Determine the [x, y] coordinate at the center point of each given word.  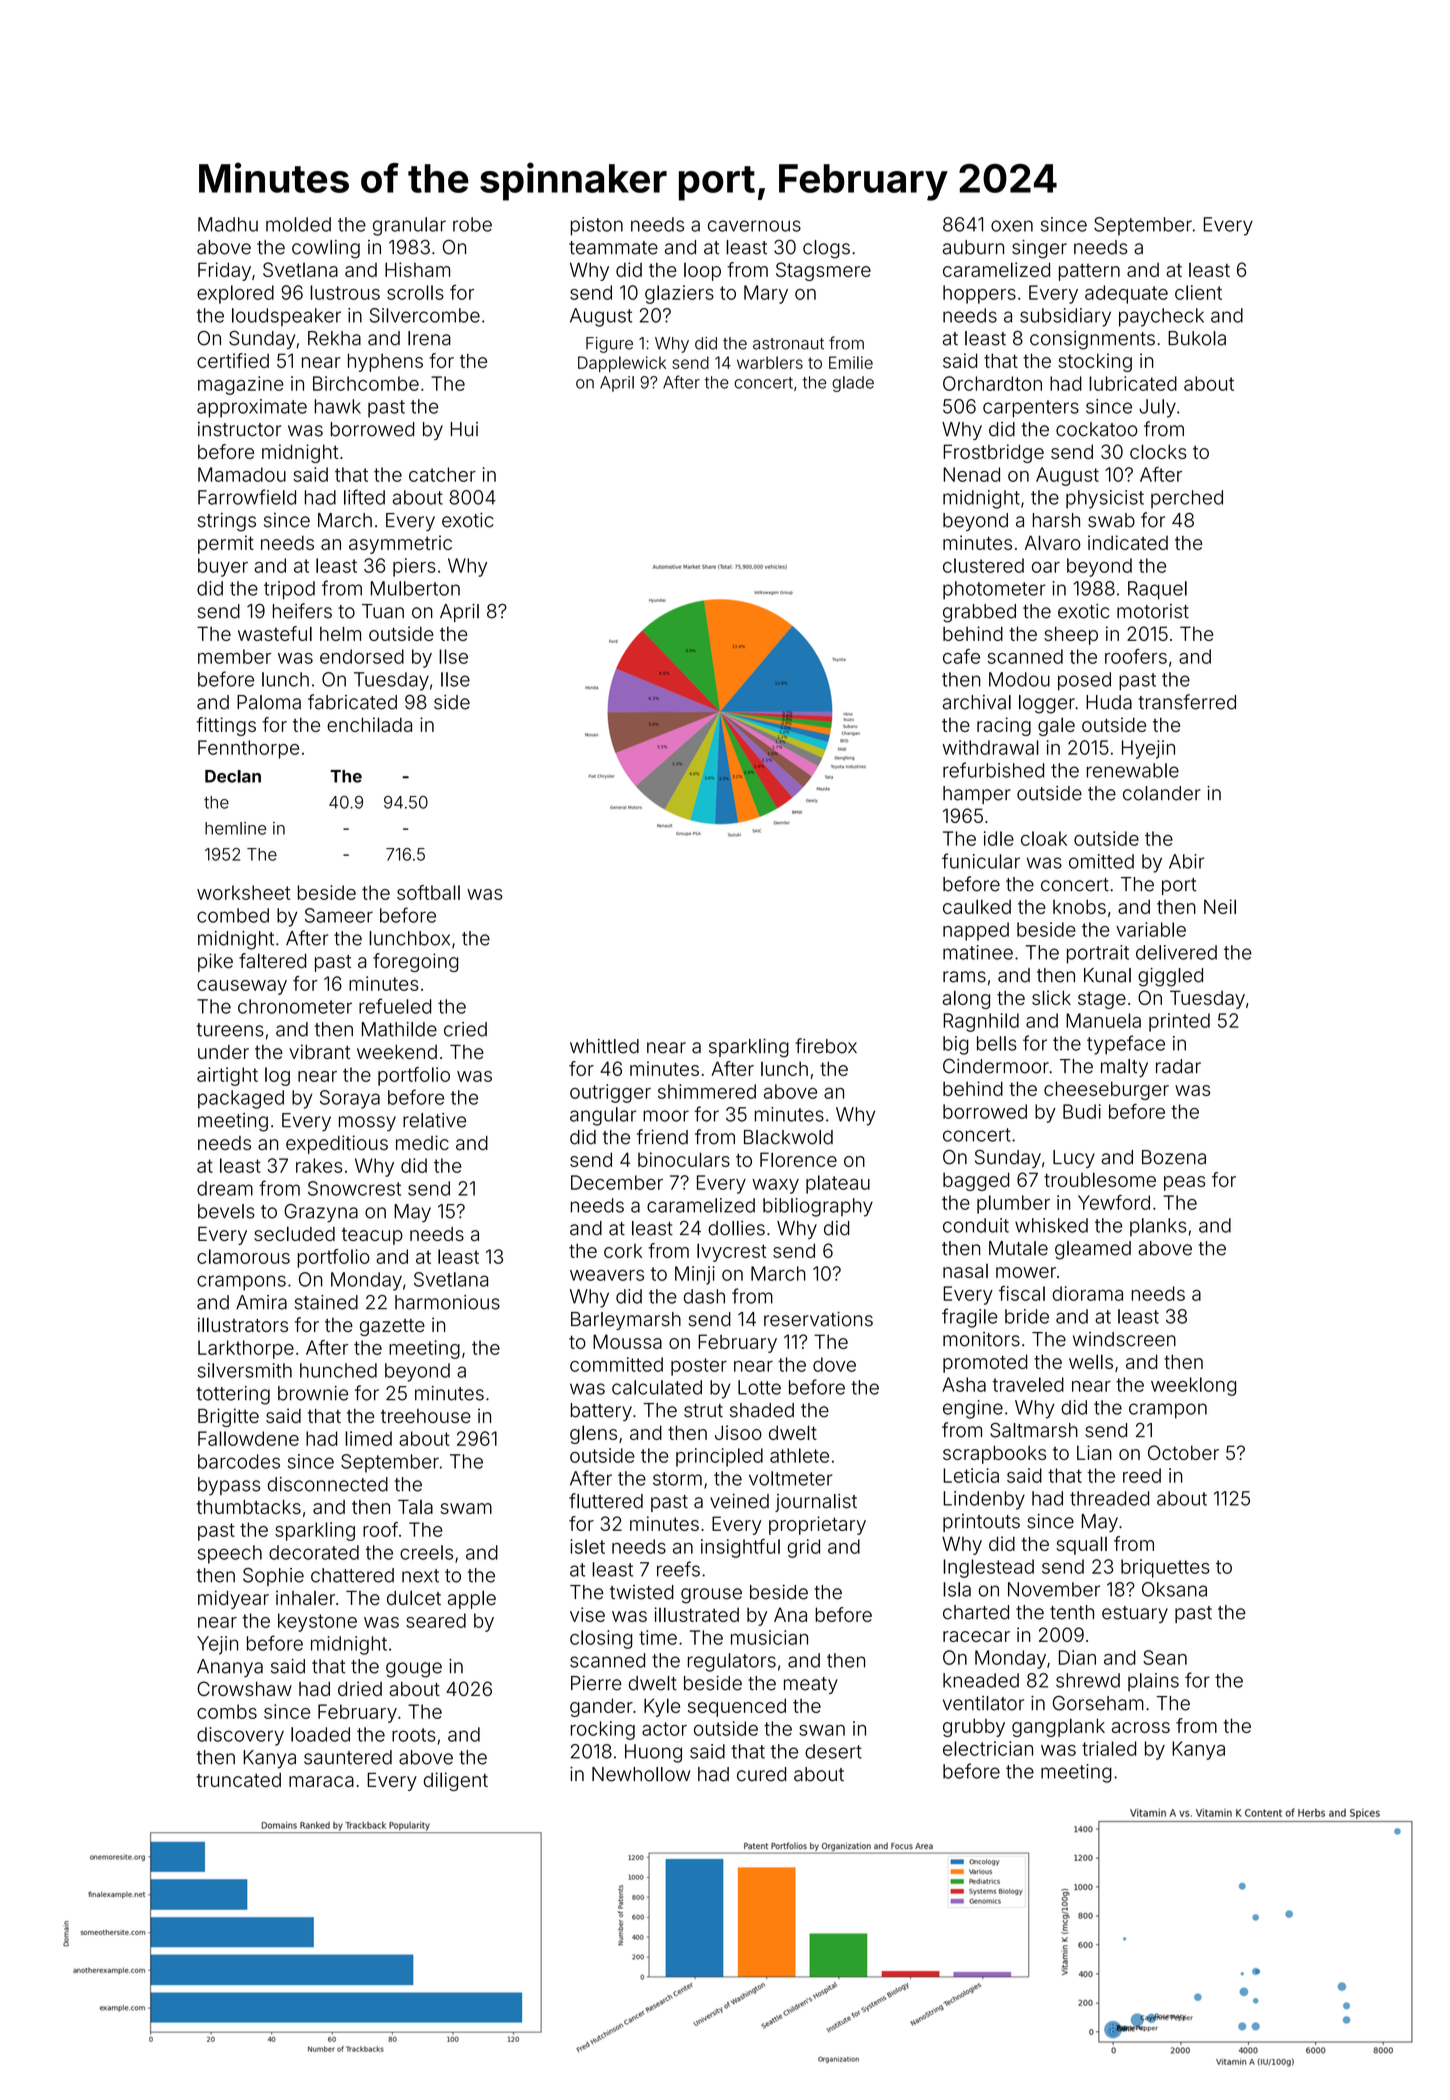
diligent [456, 1781]
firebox [826, 1046]
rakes [319, 1165]
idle [999, 838]
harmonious [447, 1302]
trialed [1109, 1748]
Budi [1082, 1111]
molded [298, 224]
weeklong [1193, 1386]
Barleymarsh [626, 1321]
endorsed [362, 656]
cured [761, 1774]
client [1198, 292]
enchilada [369, 724]
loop [702, 272]
